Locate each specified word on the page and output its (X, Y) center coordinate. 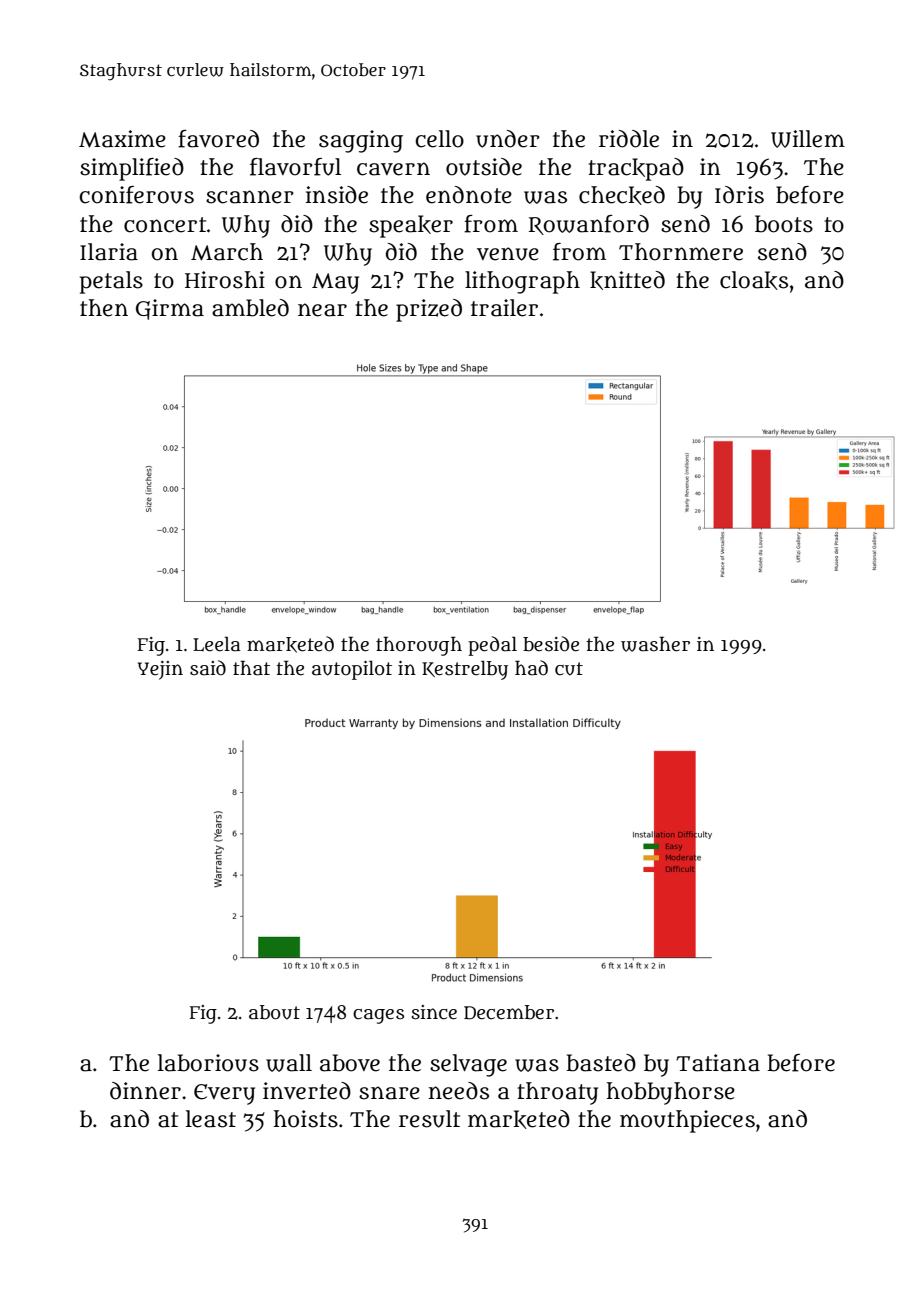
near (322, 310)
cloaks (754, 280)
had (531, 668)
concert (165, 225)
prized (429, 310)
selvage (468, 1065)
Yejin (160, 670)
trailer (504, 308)
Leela (217, 644)
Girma (170, 309)
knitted (627, 280)
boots (784, 224)
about (274, 1012)
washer (655, 644)
